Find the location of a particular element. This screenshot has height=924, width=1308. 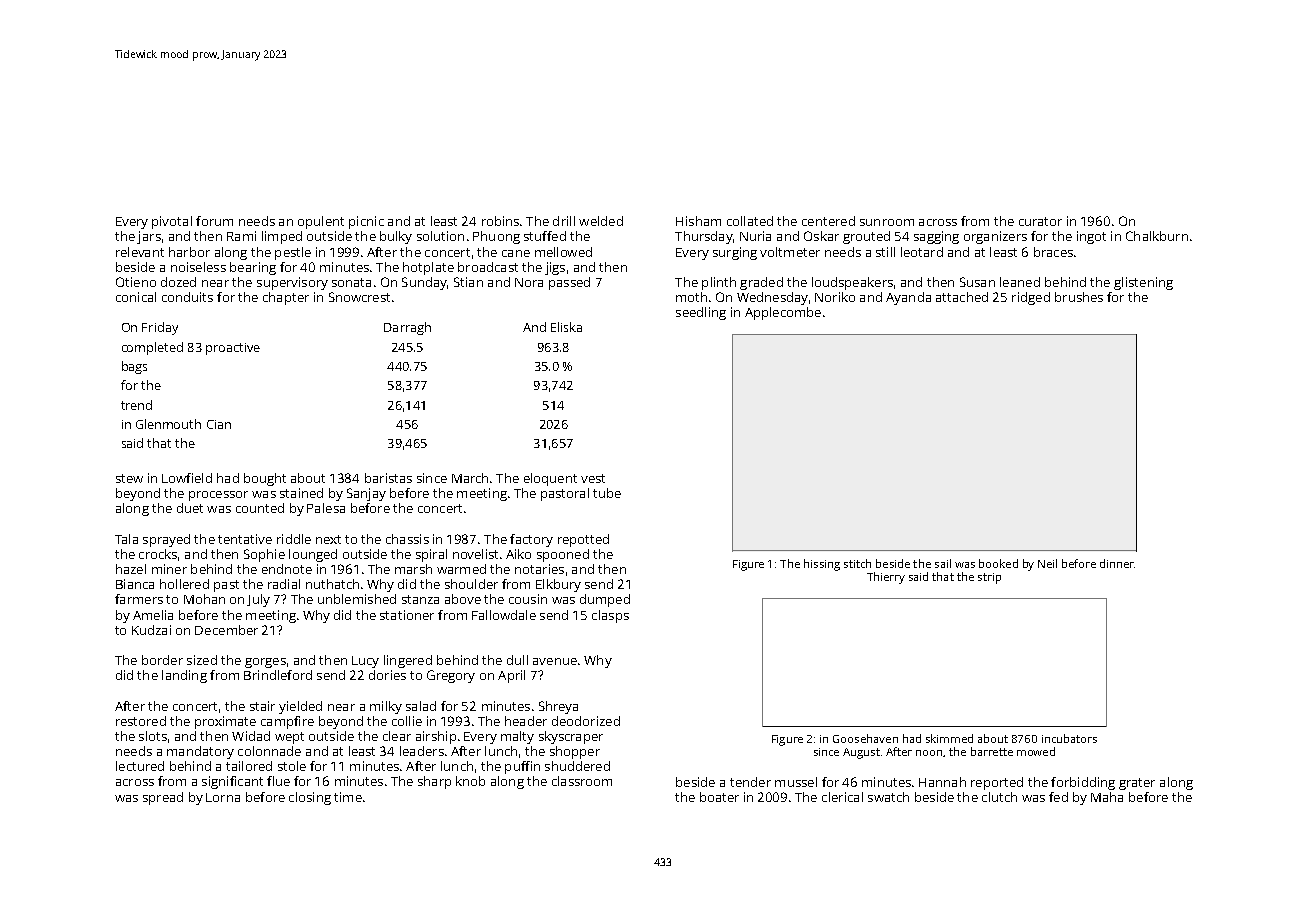

Shreya is located at coordinates (558, 707).
